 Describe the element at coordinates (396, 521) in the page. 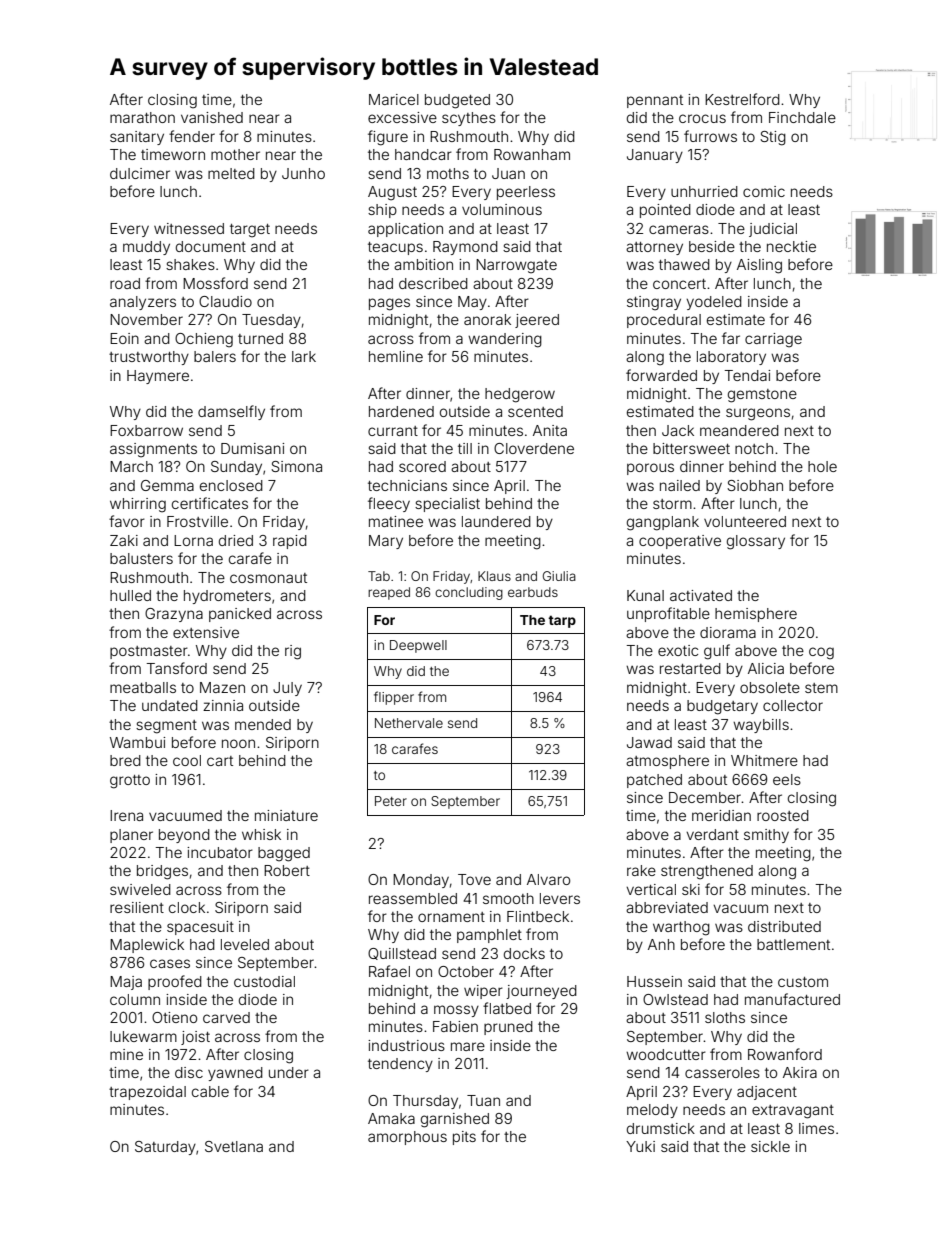

I see `matinee` at that location.
